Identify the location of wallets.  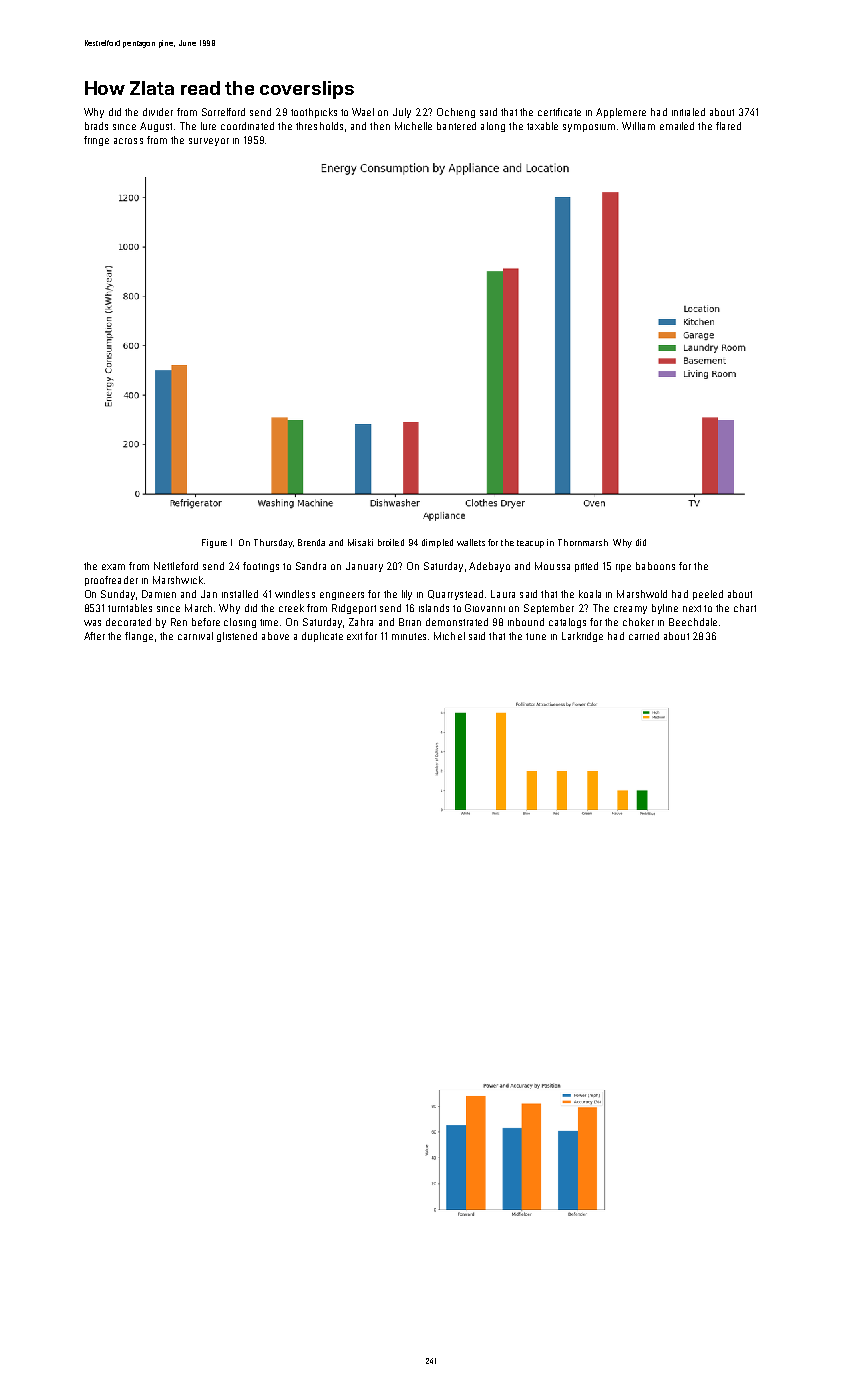
(471, 542).
